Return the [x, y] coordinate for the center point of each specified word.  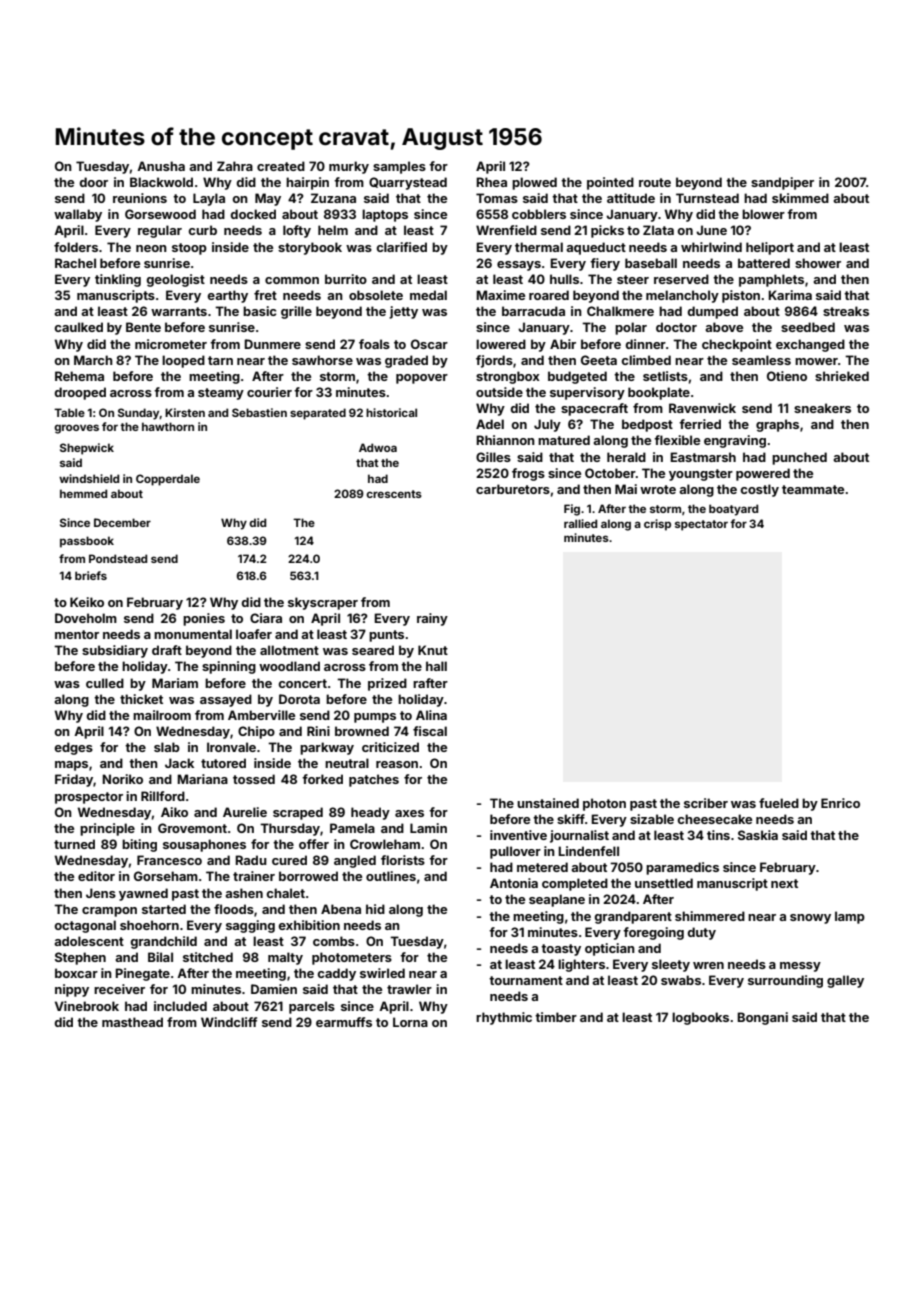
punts [386, 636]
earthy [227, 296]
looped [183, 361]
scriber [706, 803]
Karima [790, 295]
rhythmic [504, 1018]
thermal [539, 247]
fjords [494, 361]
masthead [132, 1022]
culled [105, 683]
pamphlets [771, 280]
